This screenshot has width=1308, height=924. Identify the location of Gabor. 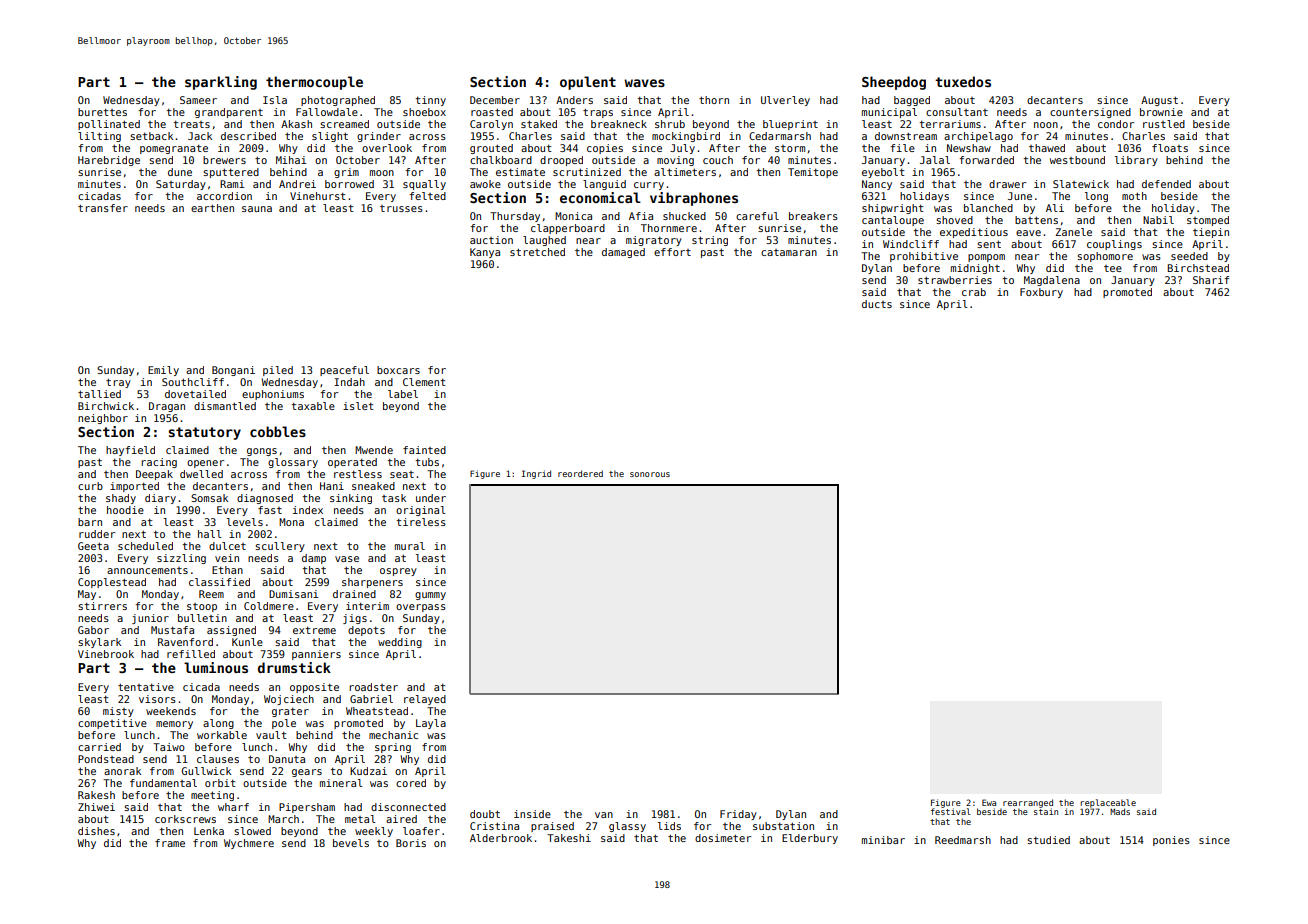
(93, 630).
